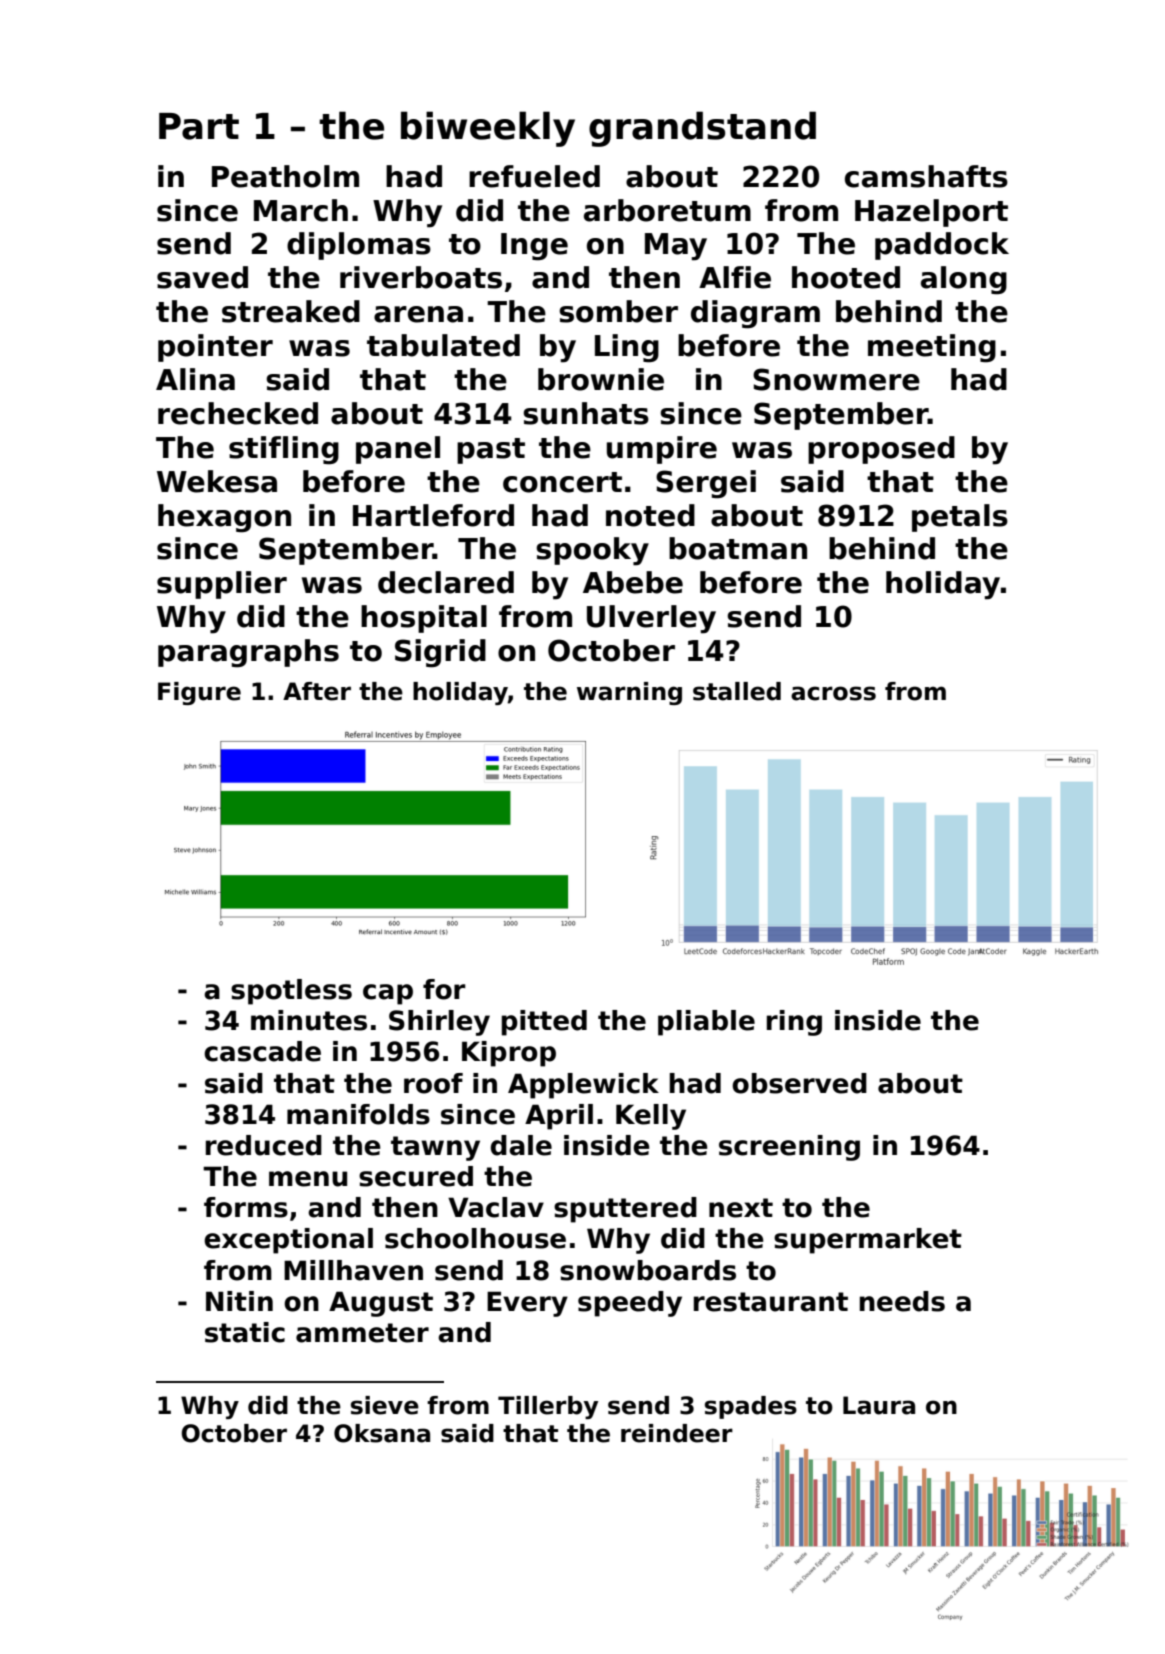 The image size is (1165, 1654). I want to click on Sigrid, so click(440, 653).
